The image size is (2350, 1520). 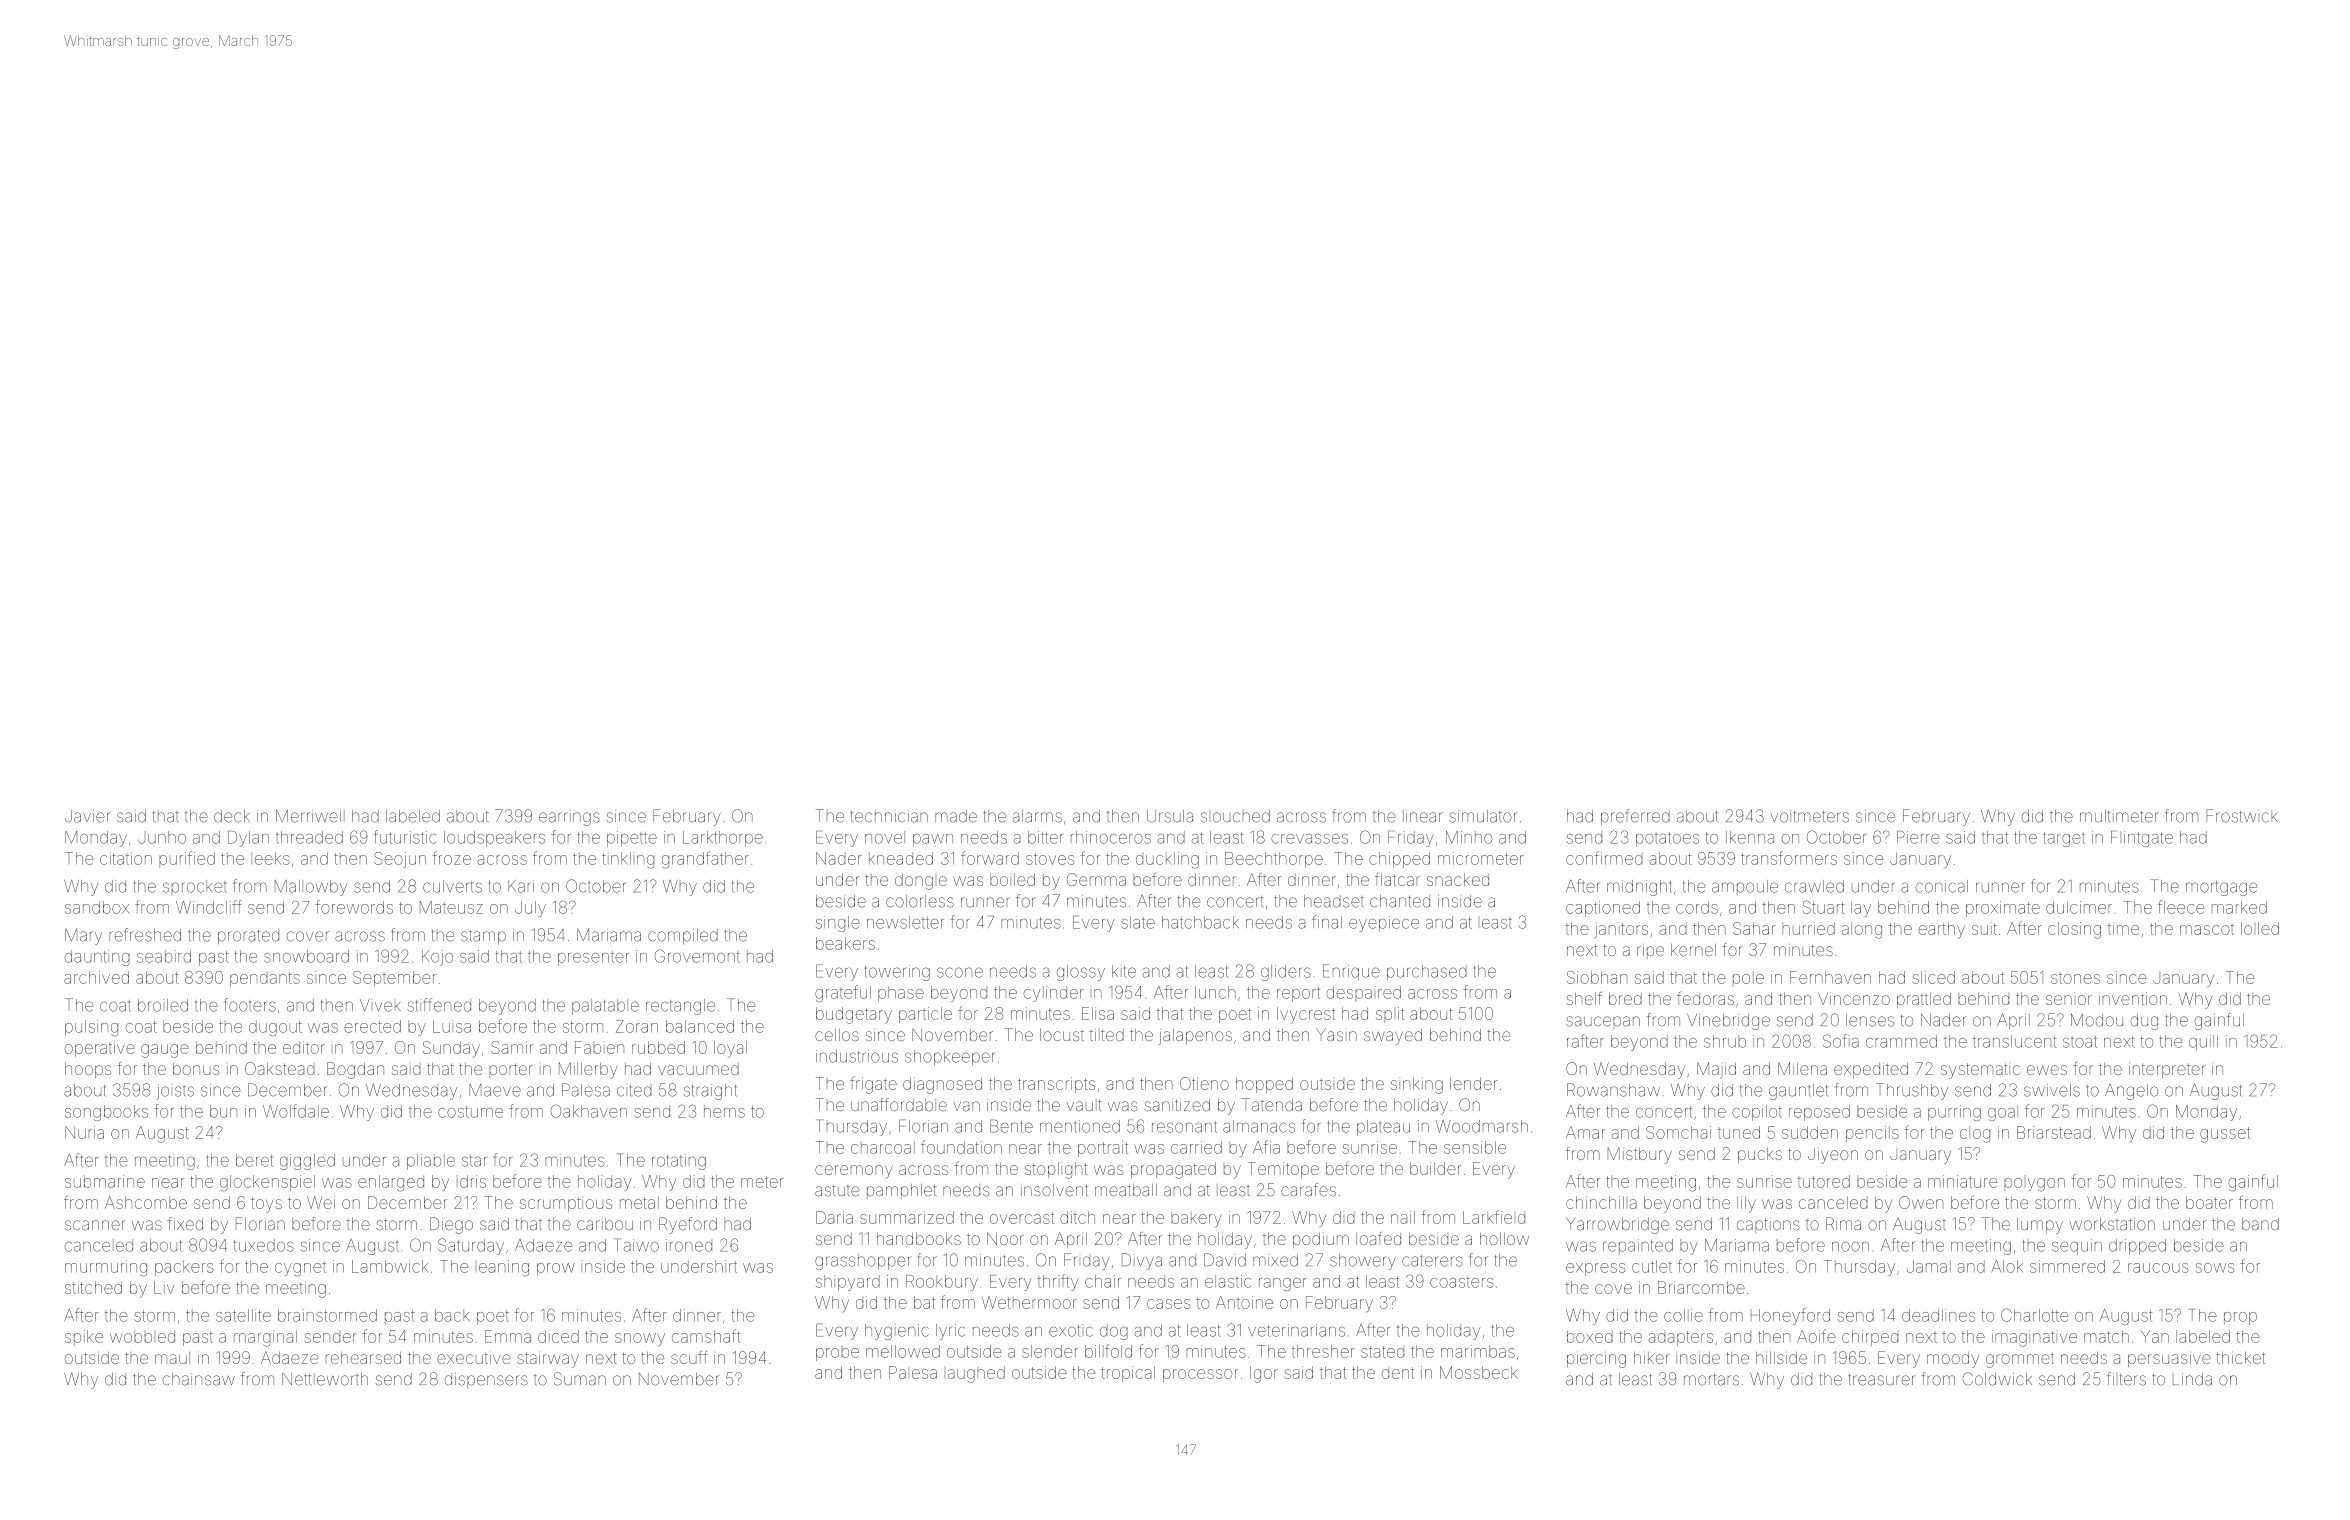 I want to click on mortars, so click(x=1711, y=1380).
